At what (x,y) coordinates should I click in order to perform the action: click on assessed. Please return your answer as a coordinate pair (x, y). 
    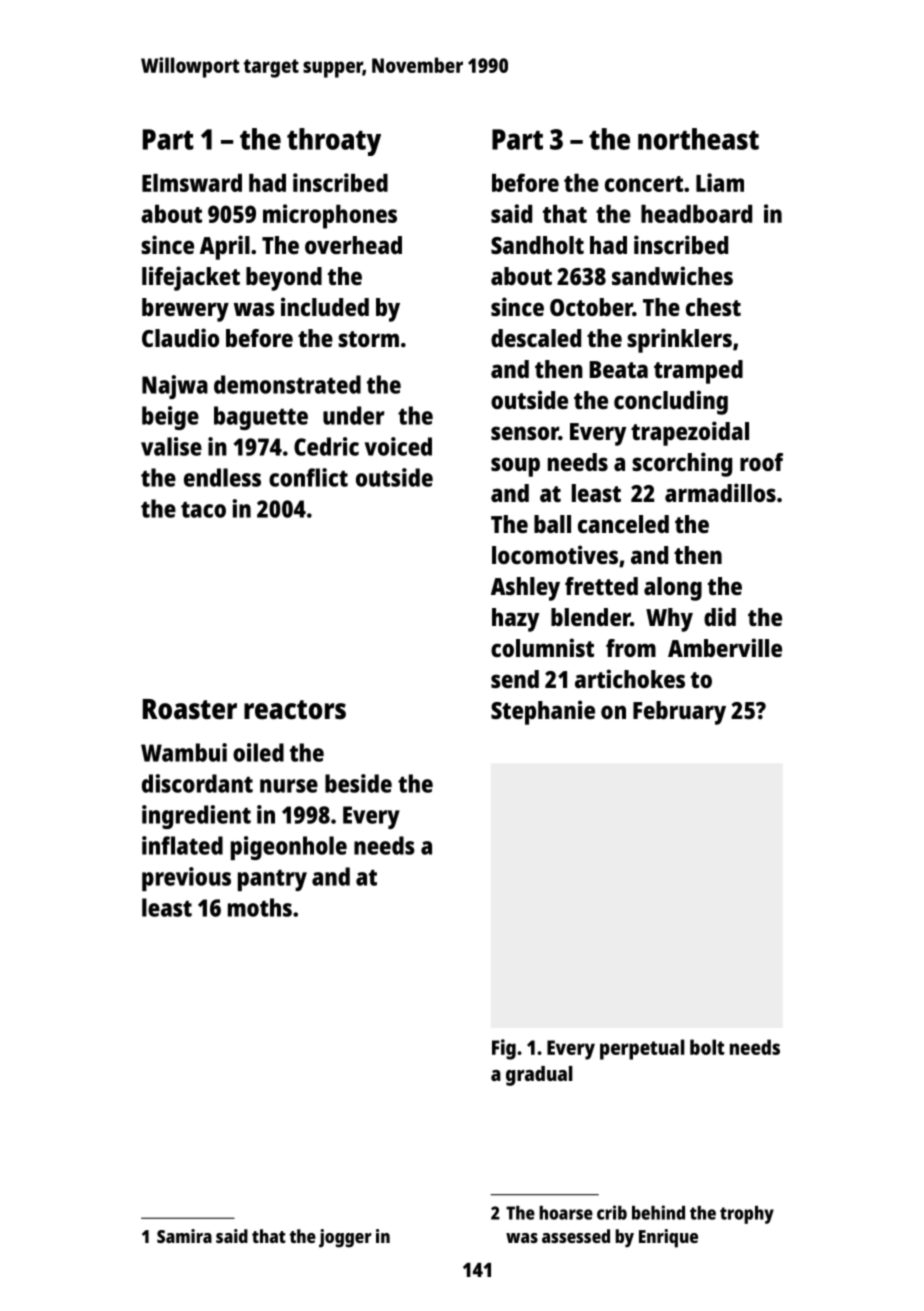
    Looking at the image, I should click on (576, 1236).
